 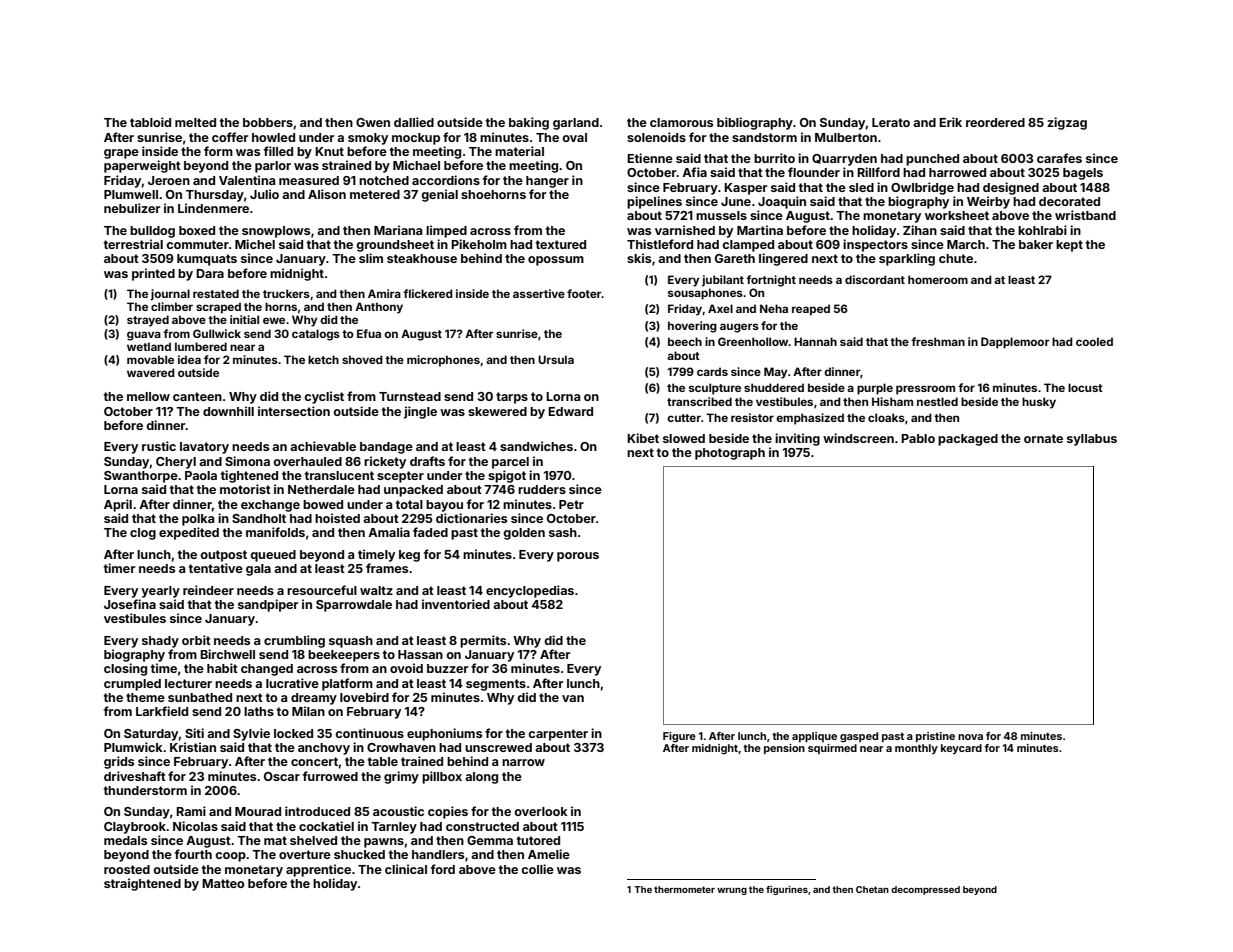 I want to click on collie, so click(x=537, y=869).
